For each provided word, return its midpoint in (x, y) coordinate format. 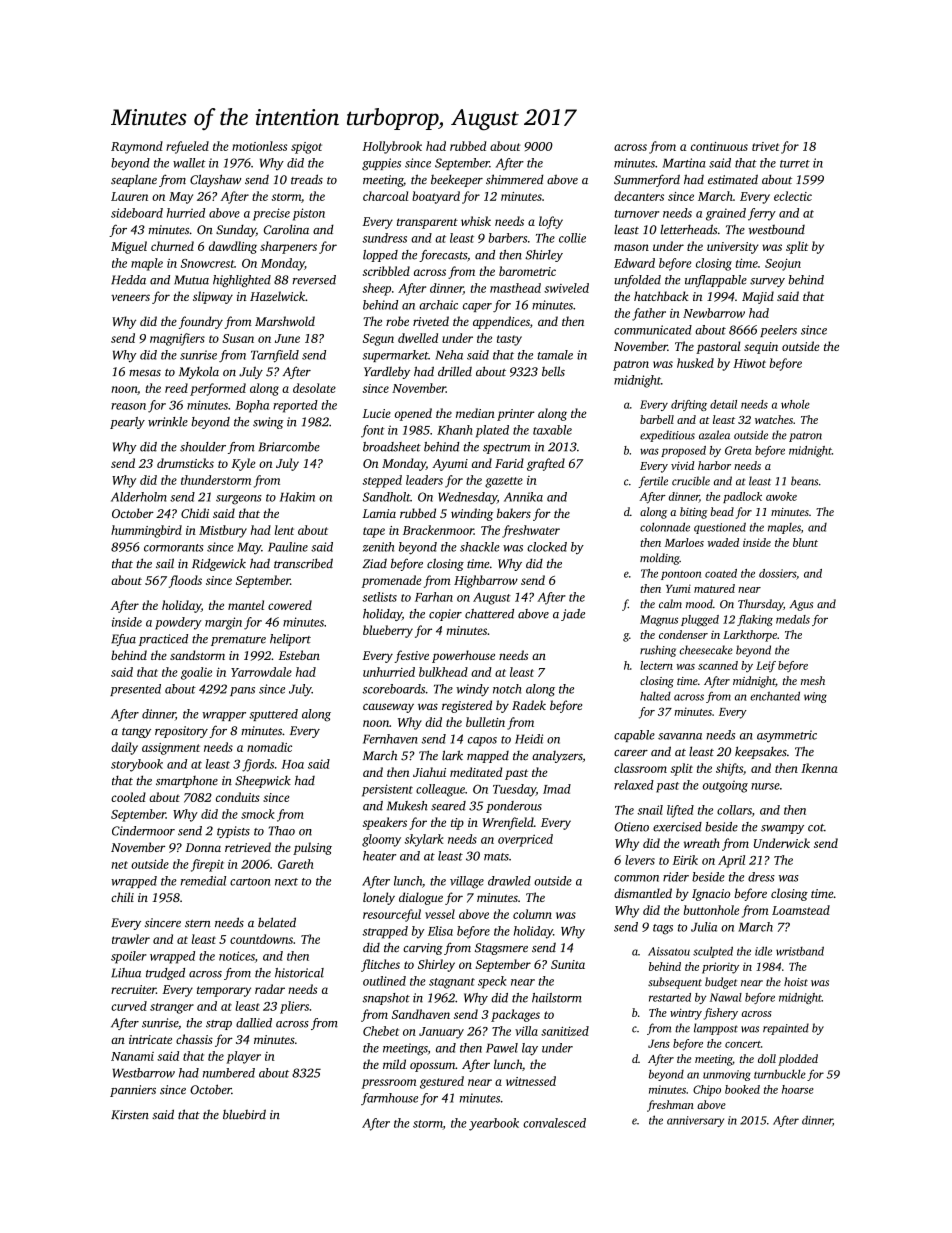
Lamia (379, 513)
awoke (781, 496)
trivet (766, 146)
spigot (306, 148)
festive (411, 656)
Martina (684, 163)
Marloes (684, 542)
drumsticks (185, 463)
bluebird (244, 1114)
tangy (136, 733)
